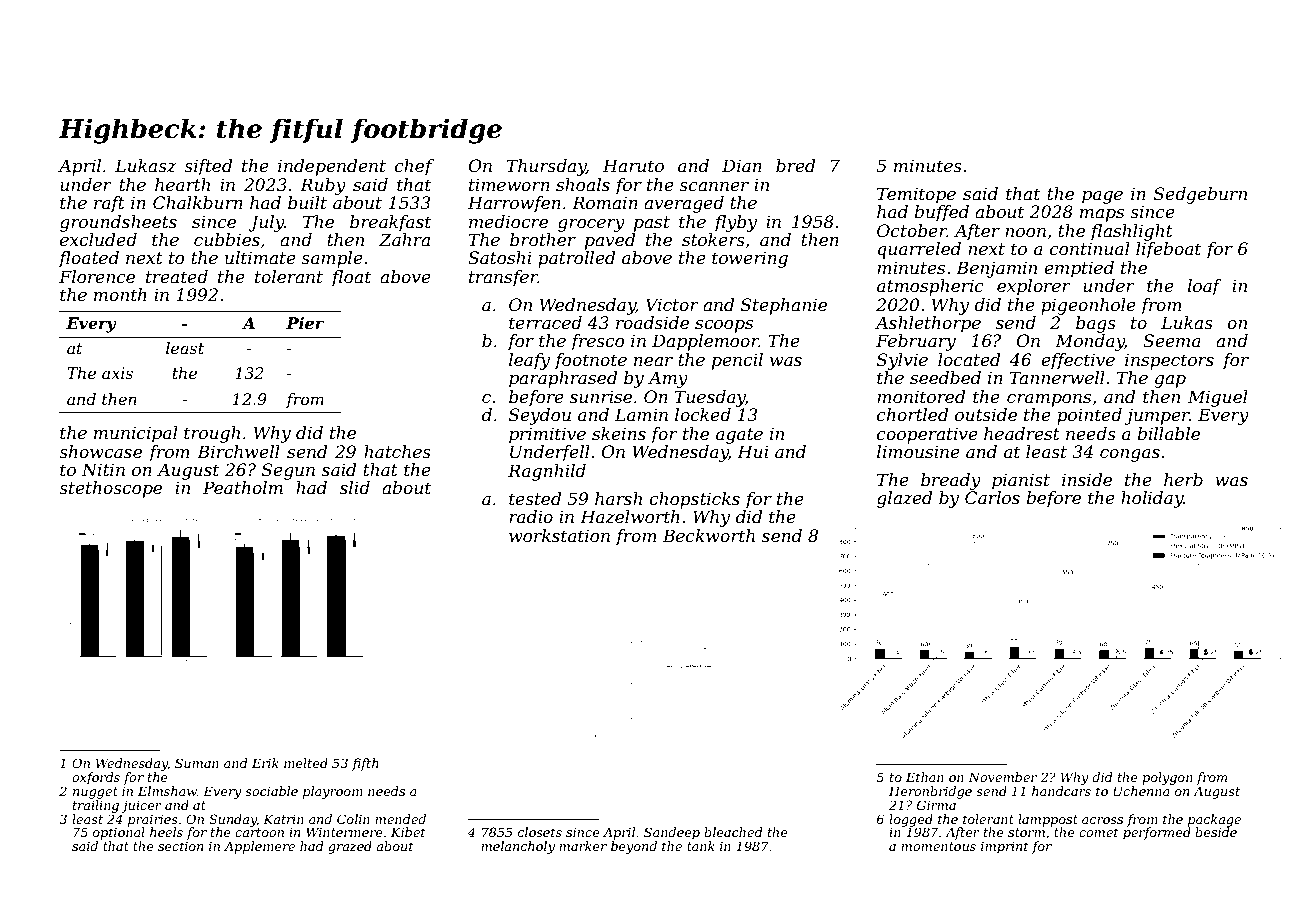  Describe the element at coordinates (941, 213) in the screenshot. I see `buffed` at that location.
